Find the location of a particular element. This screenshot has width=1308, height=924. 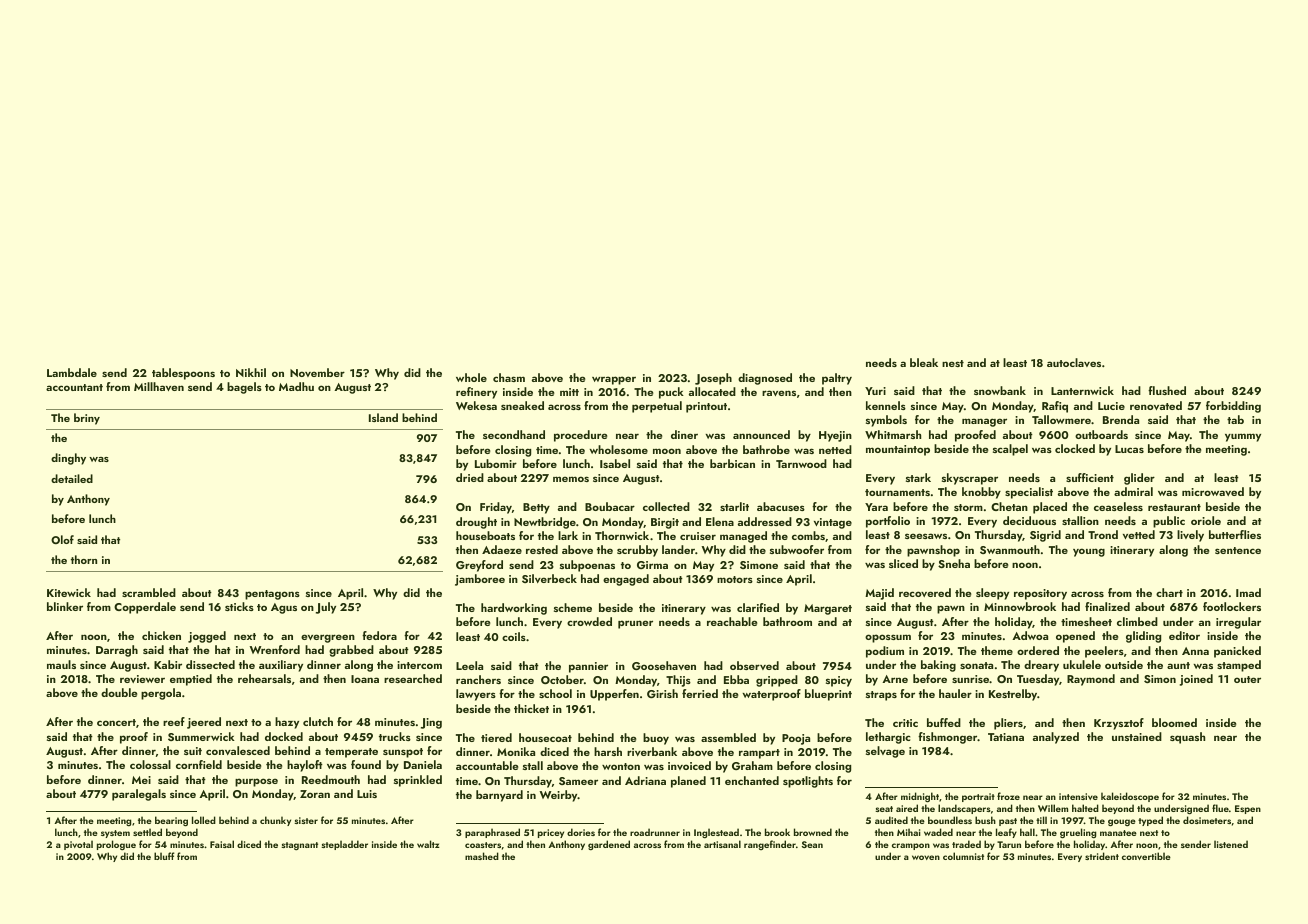

mashed is located at coordinates (482, 856).
